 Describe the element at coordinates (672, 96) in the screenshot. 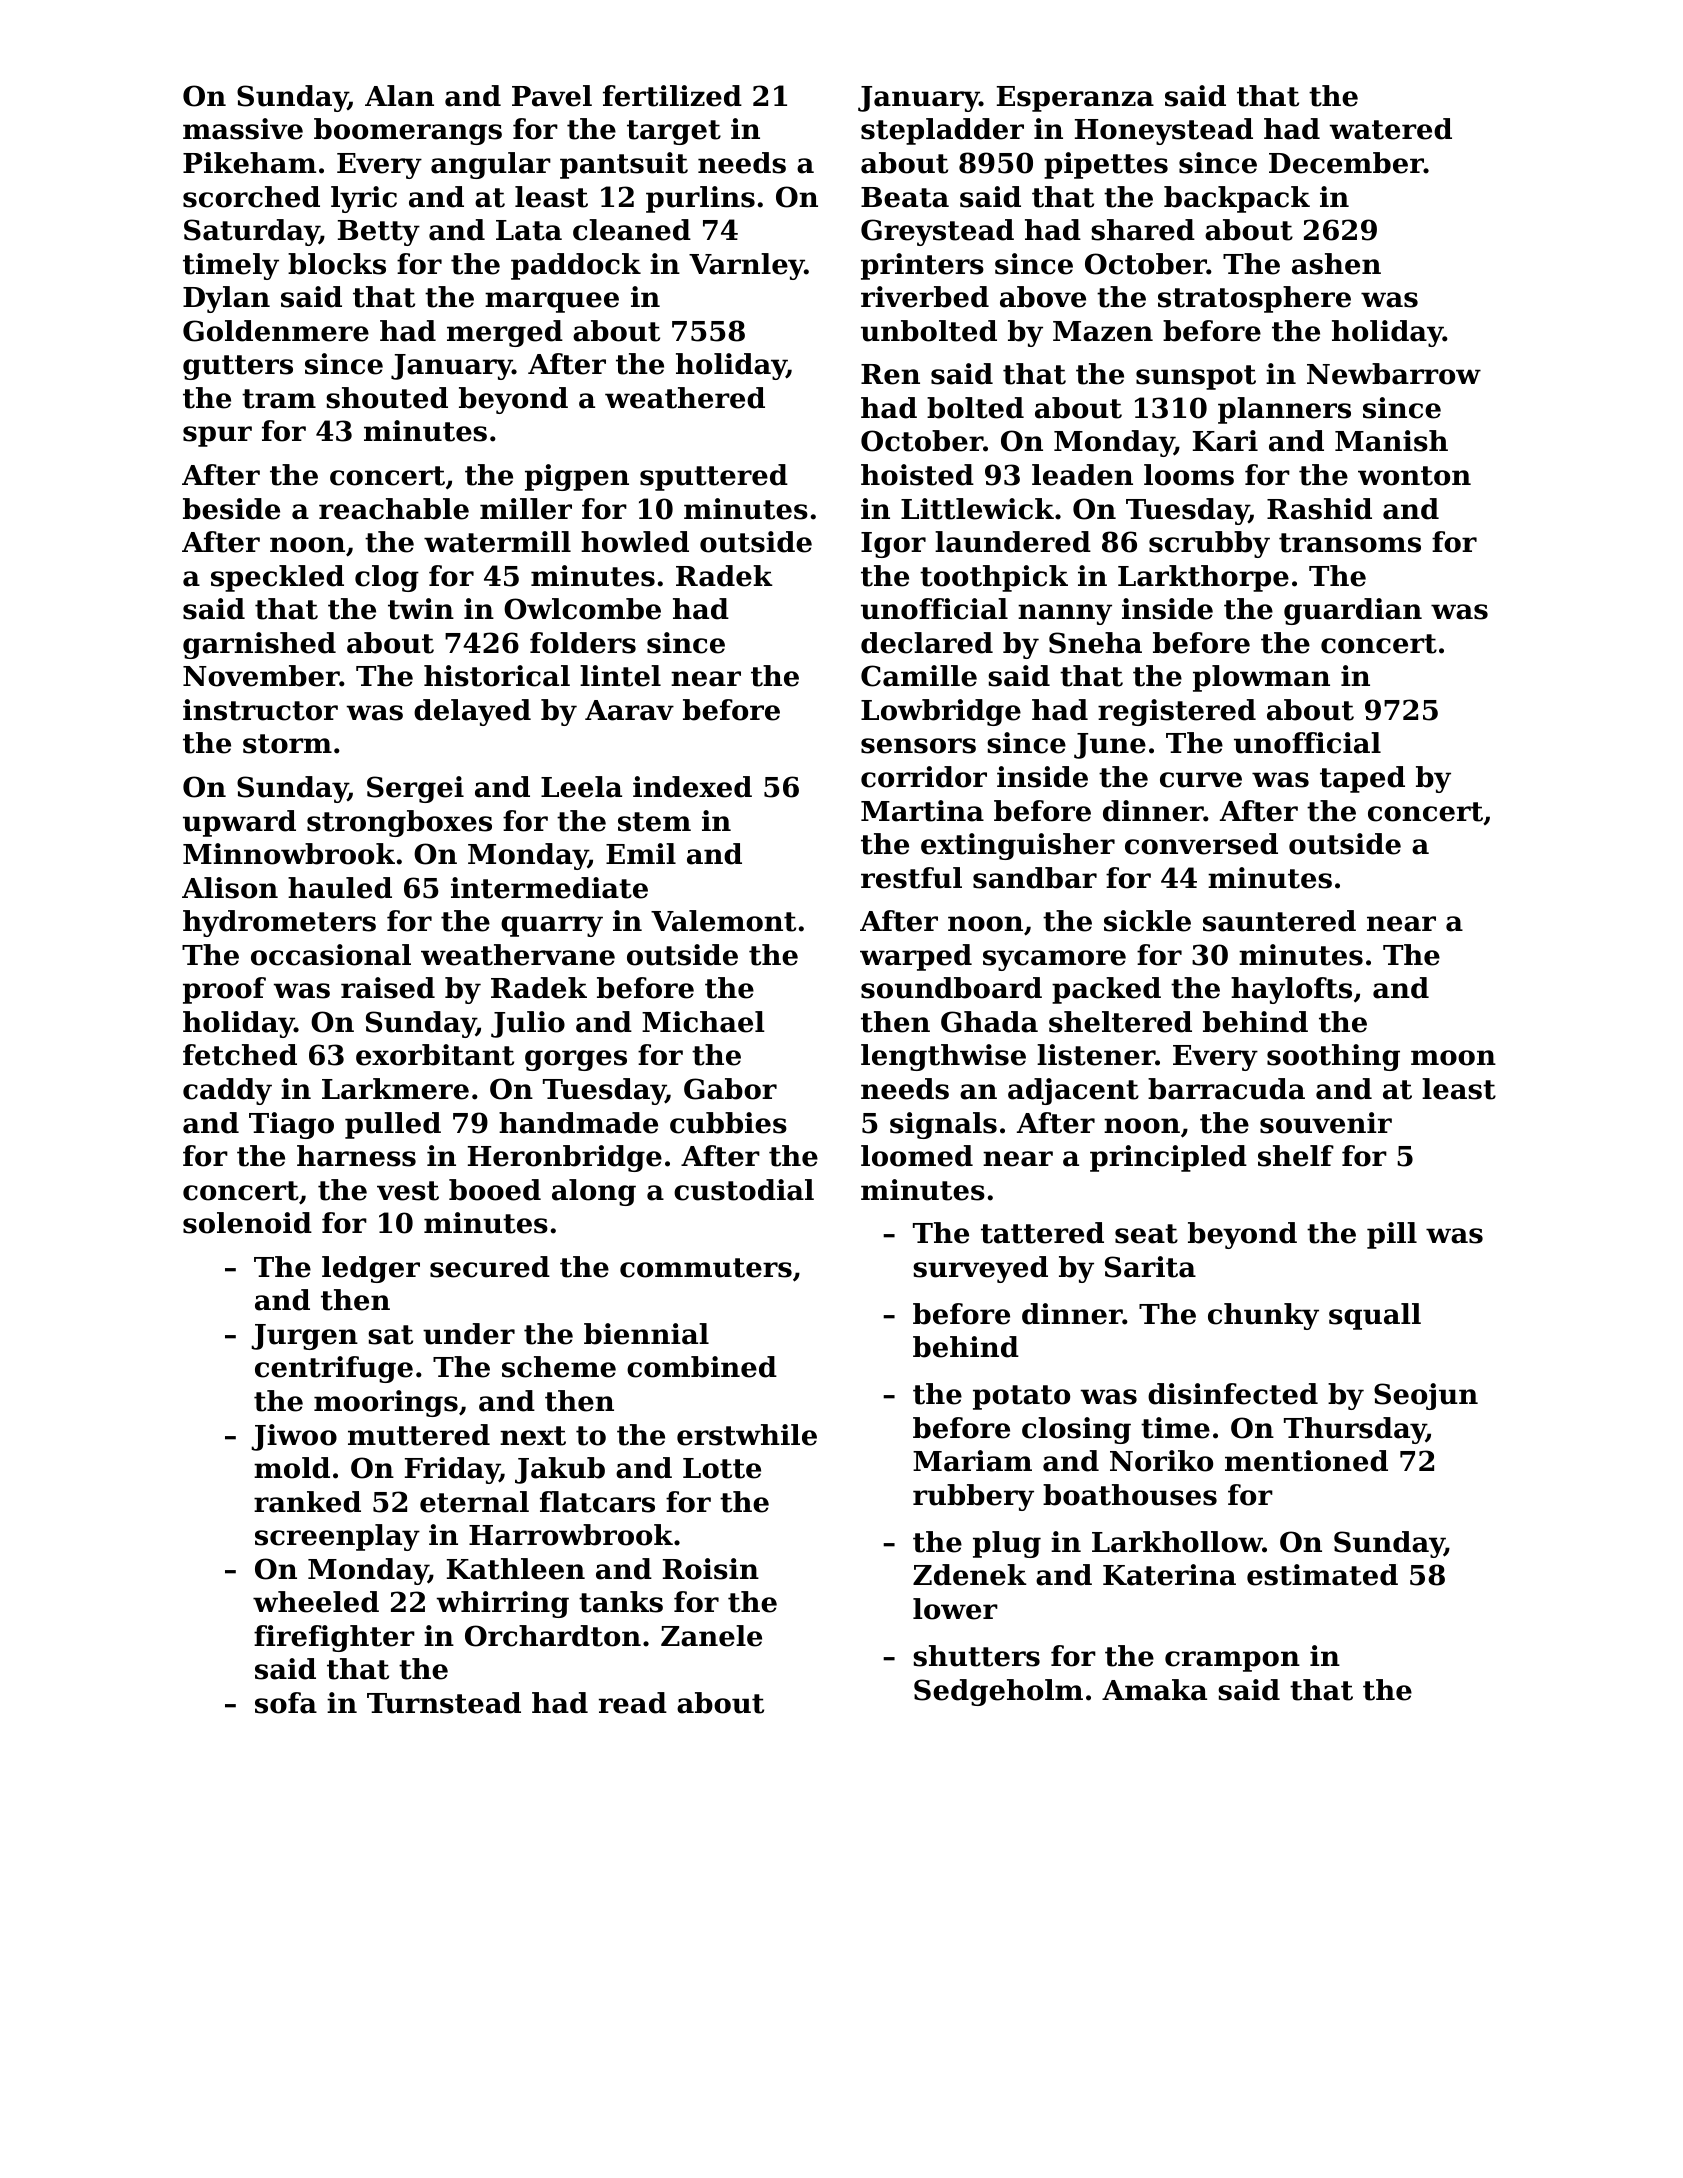

I see `fertilized` at that location.
